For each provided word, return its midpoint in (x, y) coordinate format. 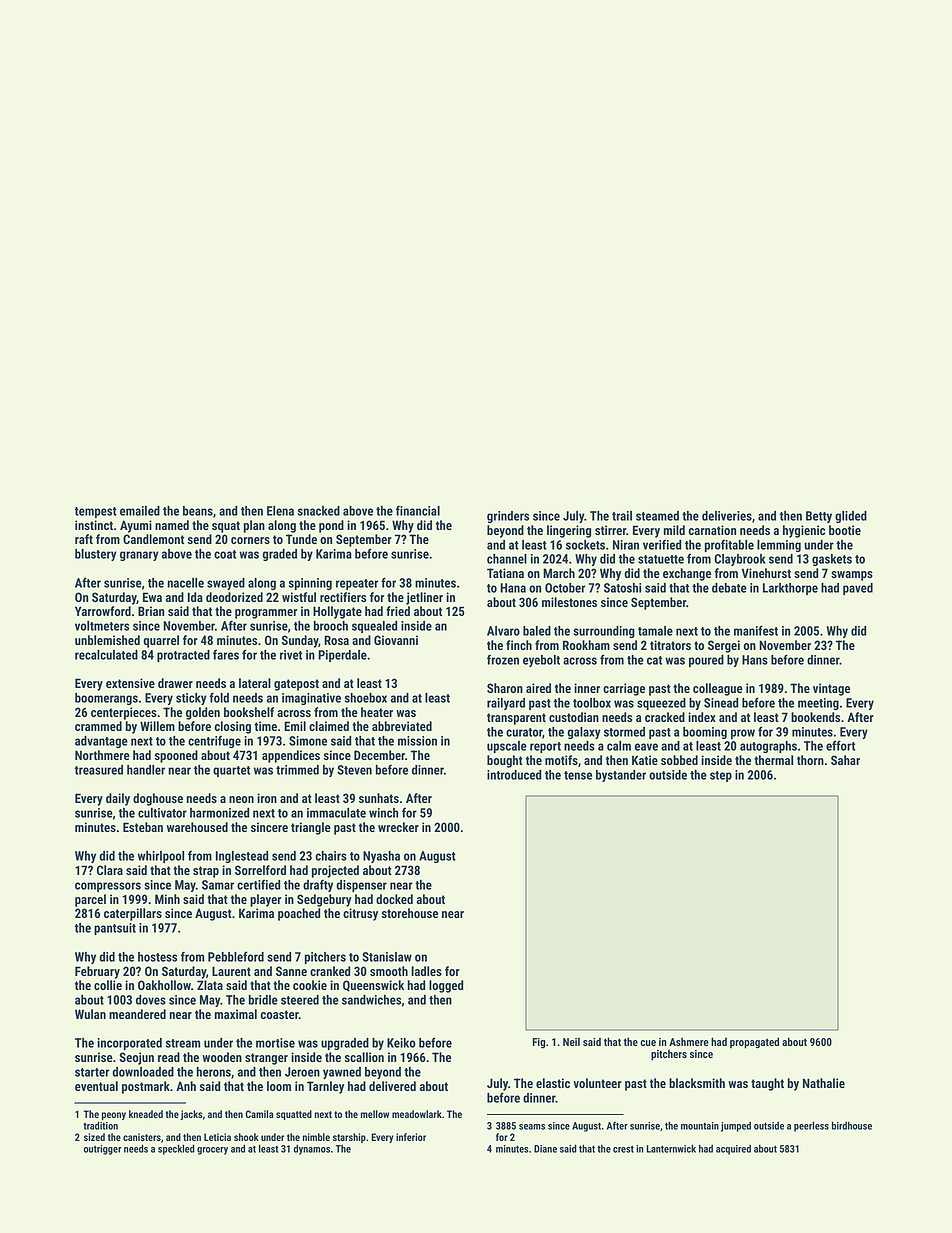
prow (743, 734)
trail (622, 516)
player (265, 900)
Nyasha (381, 857)
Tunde (301, 539)
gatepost (296, 685)
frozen (503, 660)
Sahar (845, 760)
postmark (146, 1087)
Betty (819, 517)
